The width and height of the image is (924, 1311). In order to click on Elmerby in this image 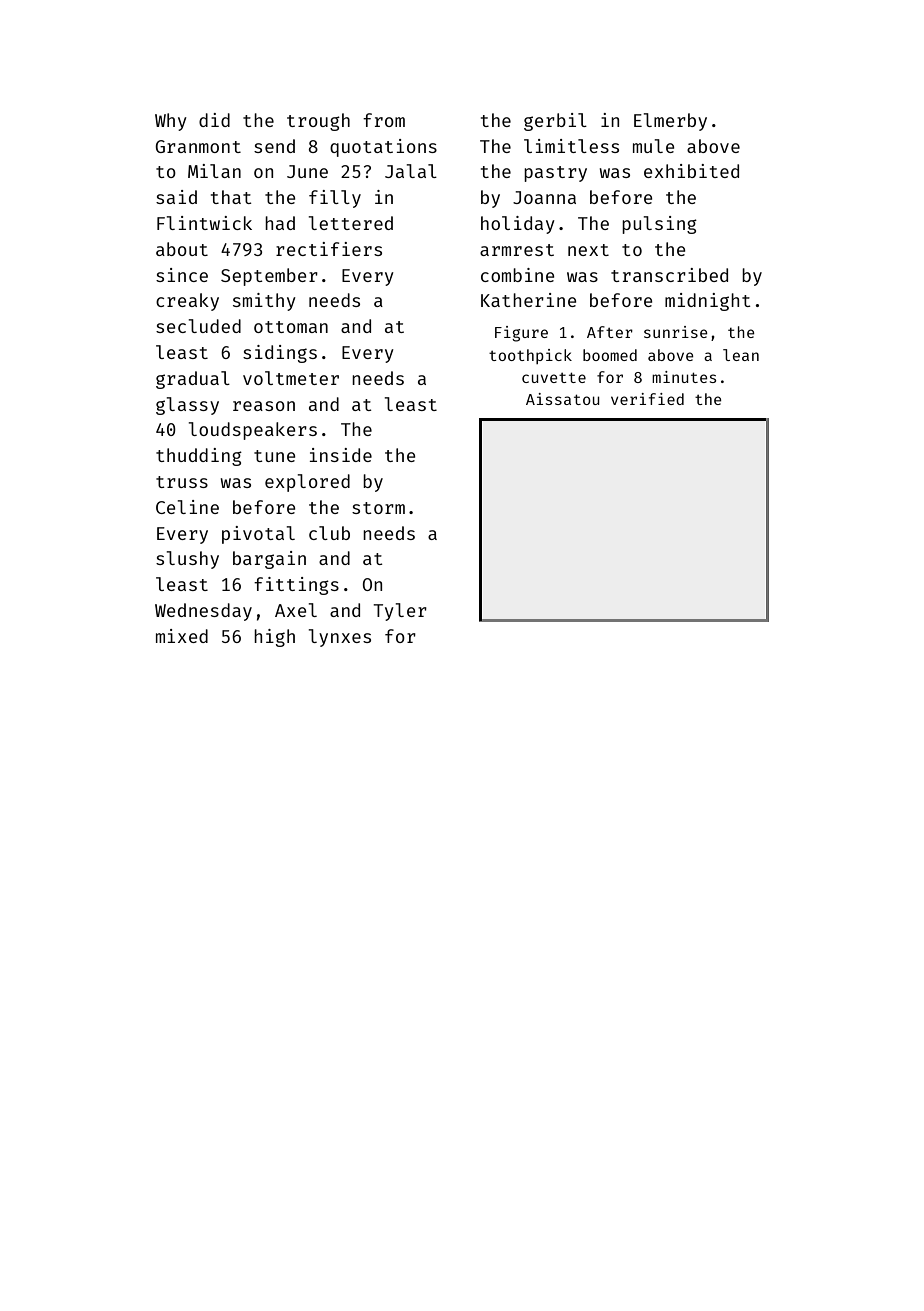, I will do `click(670, 122)`.
